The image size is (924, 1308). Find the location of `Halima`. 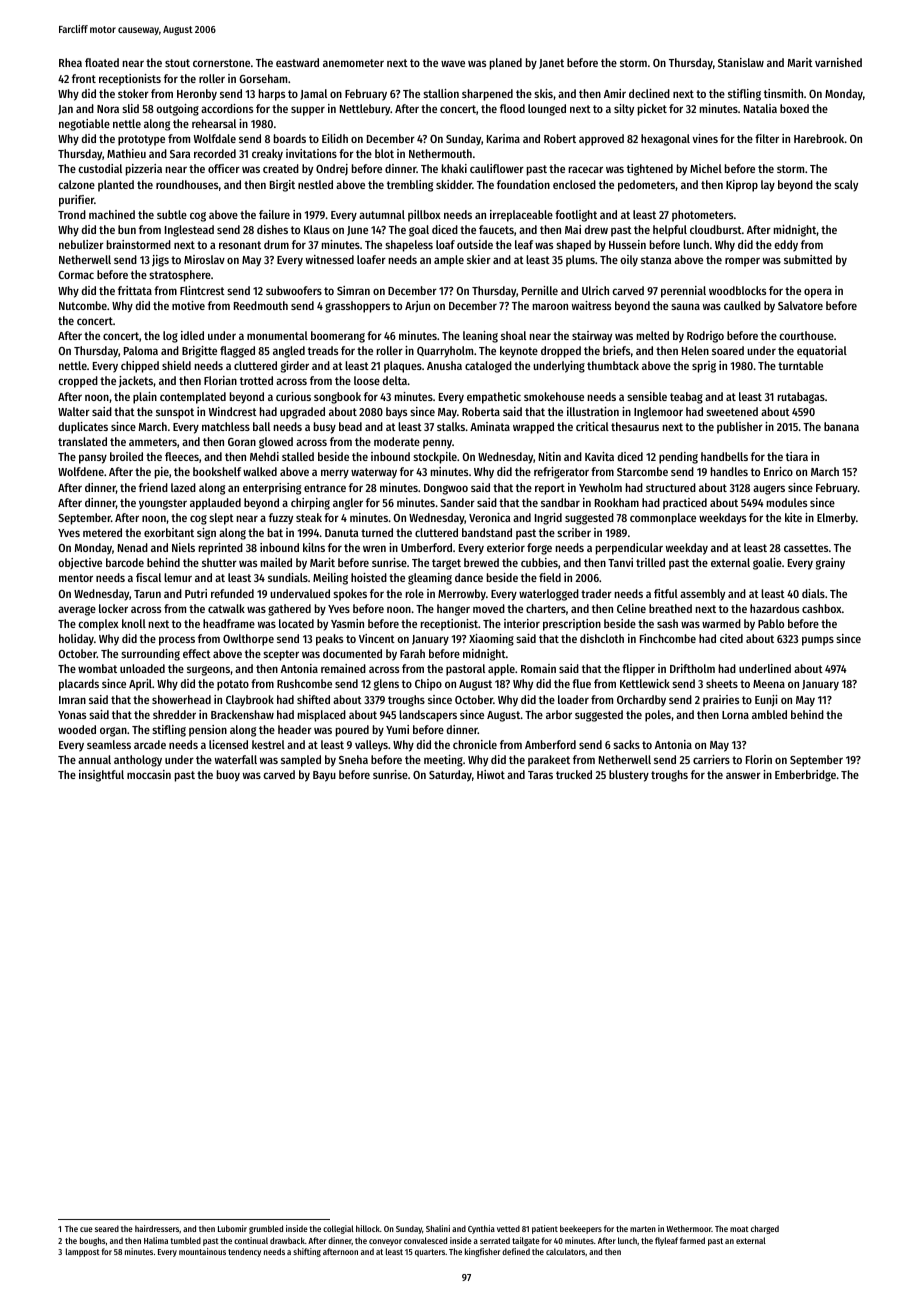

Halima is located at coordinates (156, 1240).
